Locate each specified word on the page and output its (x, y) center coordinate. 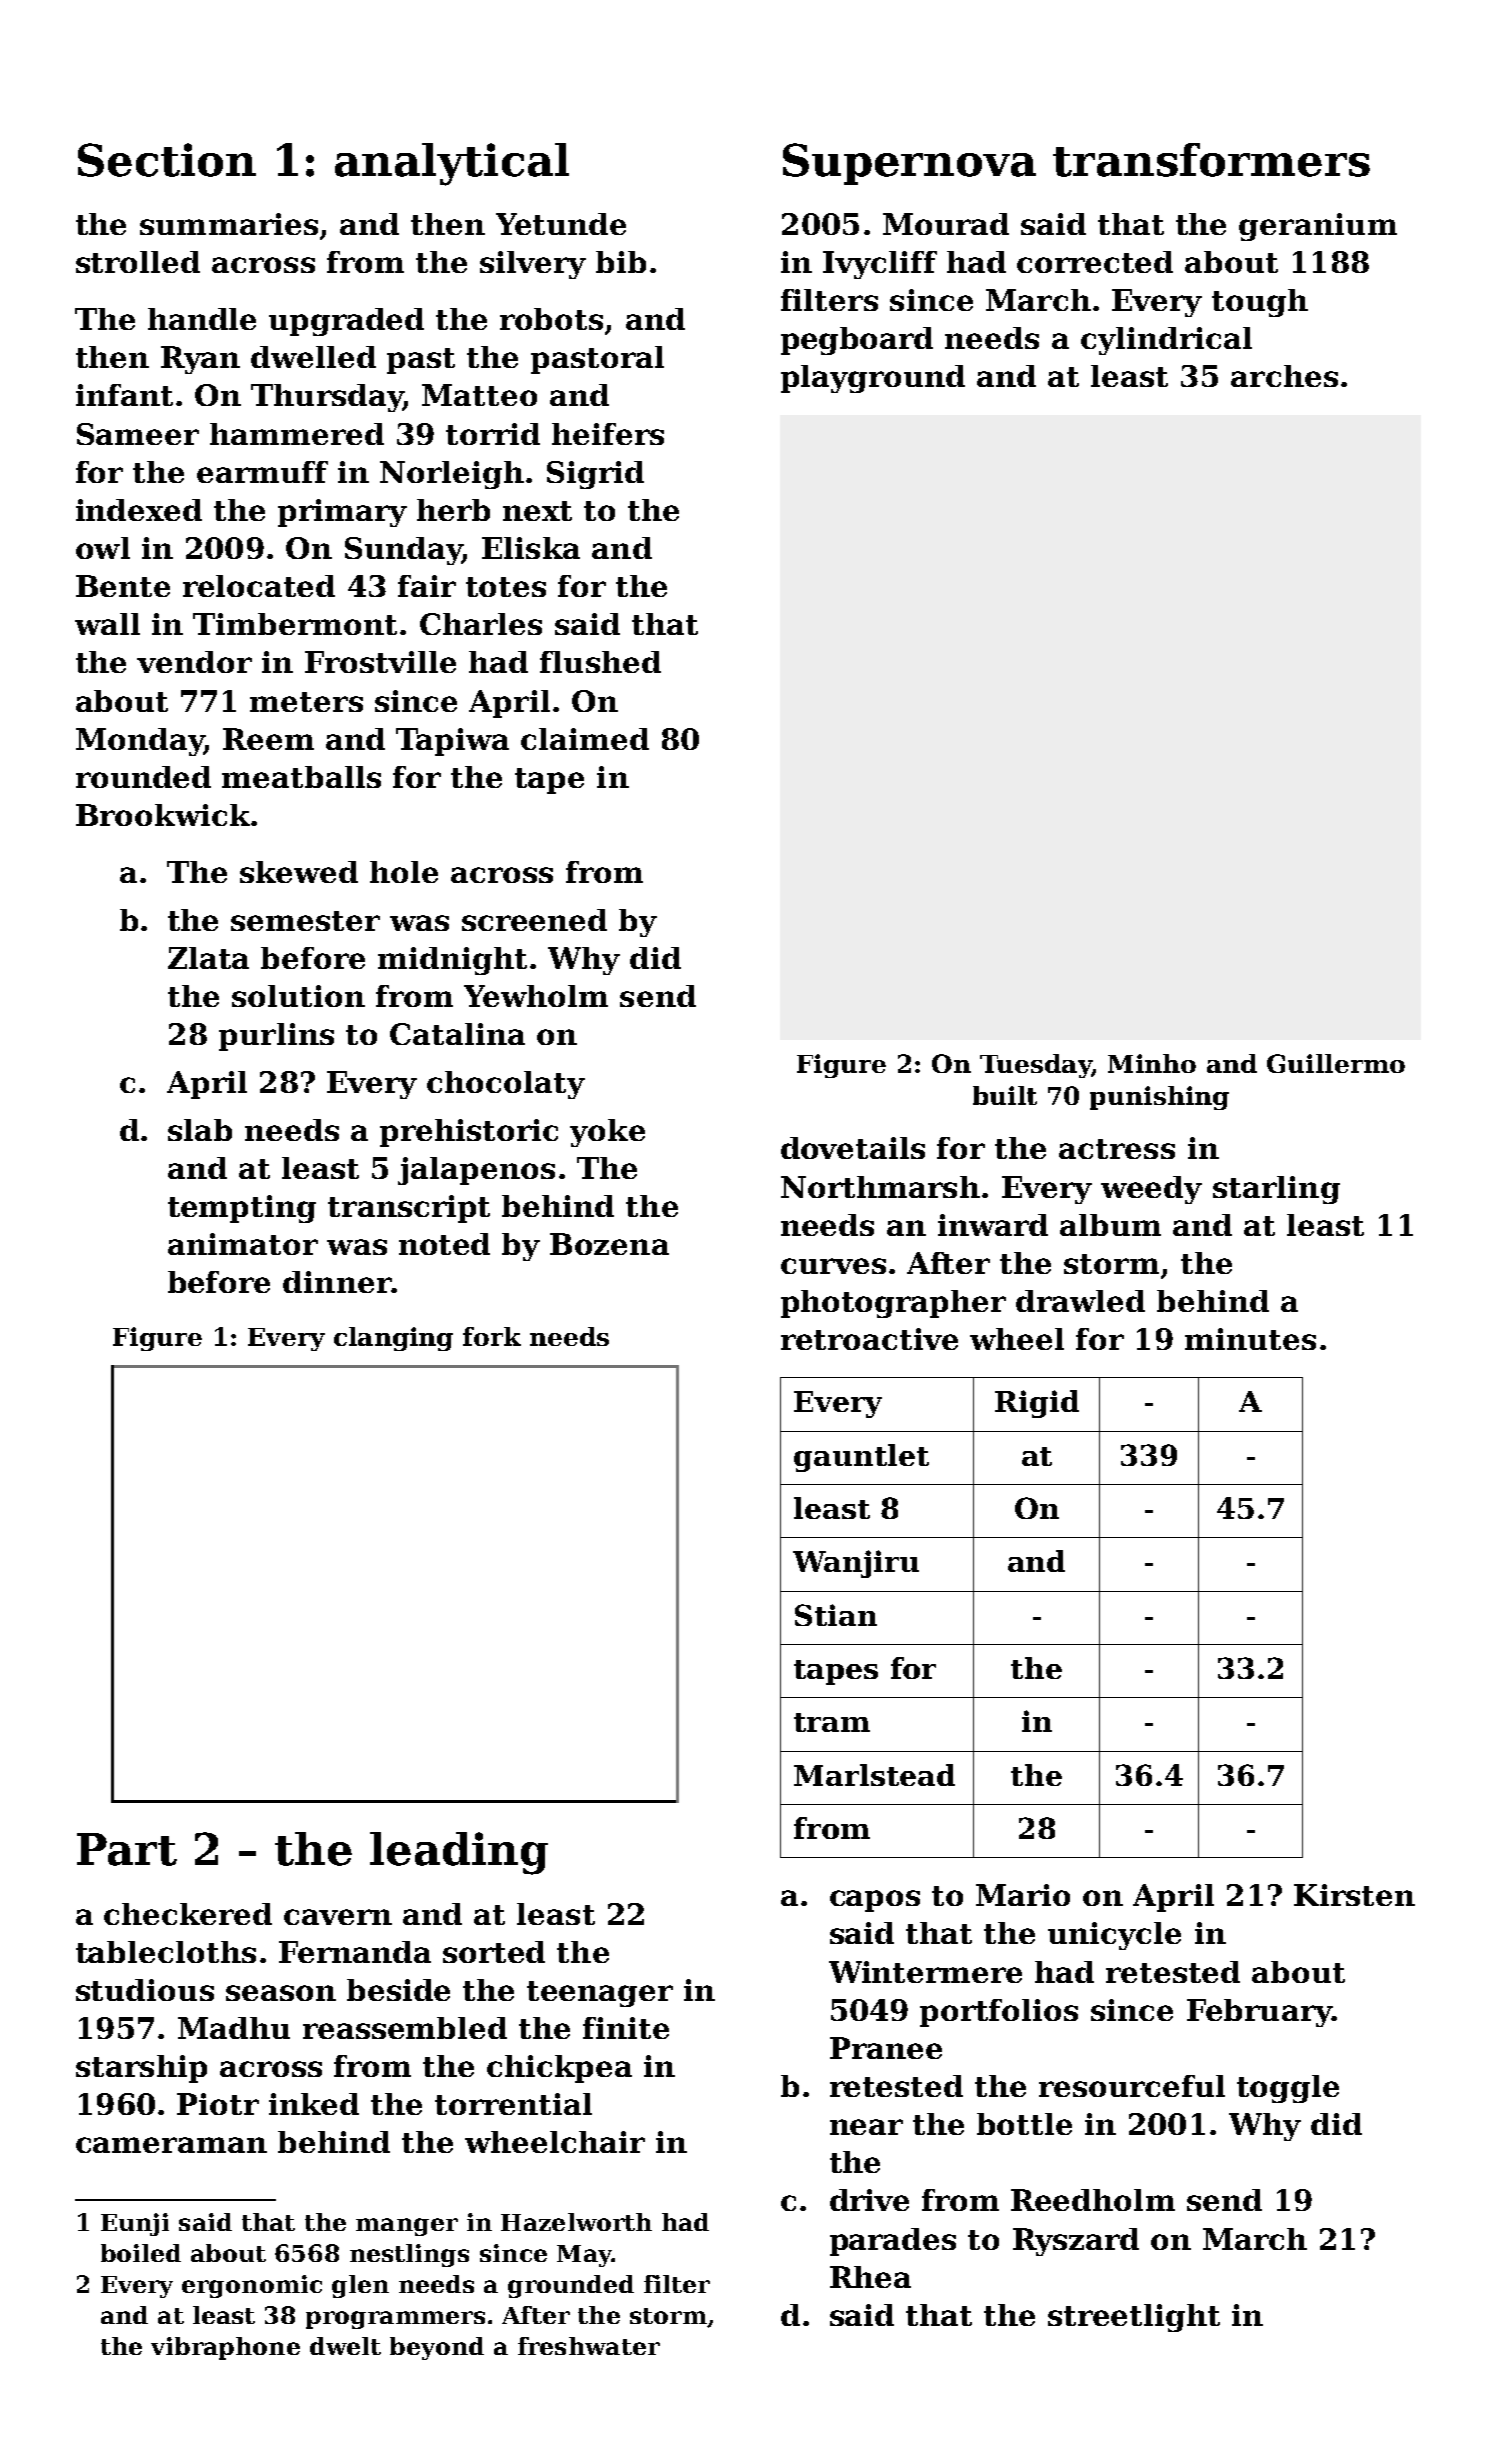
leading (459, 1853)
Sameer (138, 434)
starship (141, 2069)
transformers (1211, 160)
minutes (1250, 1339)
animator (243, 1244)
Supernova (909, 164)
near (866, 2127)
